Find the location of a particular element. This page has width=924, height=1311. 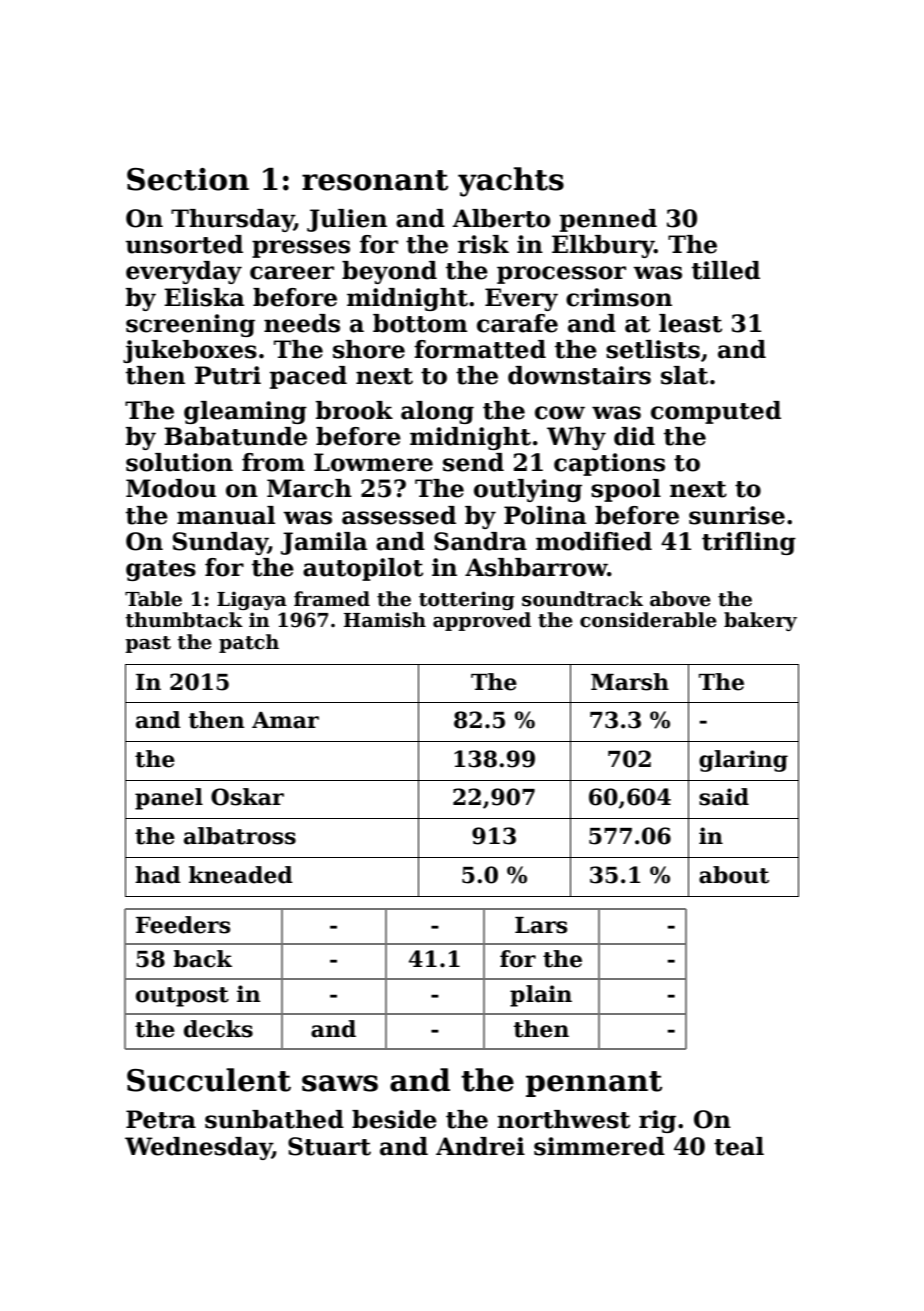

Thursday is located at coordinates (232, 220).
